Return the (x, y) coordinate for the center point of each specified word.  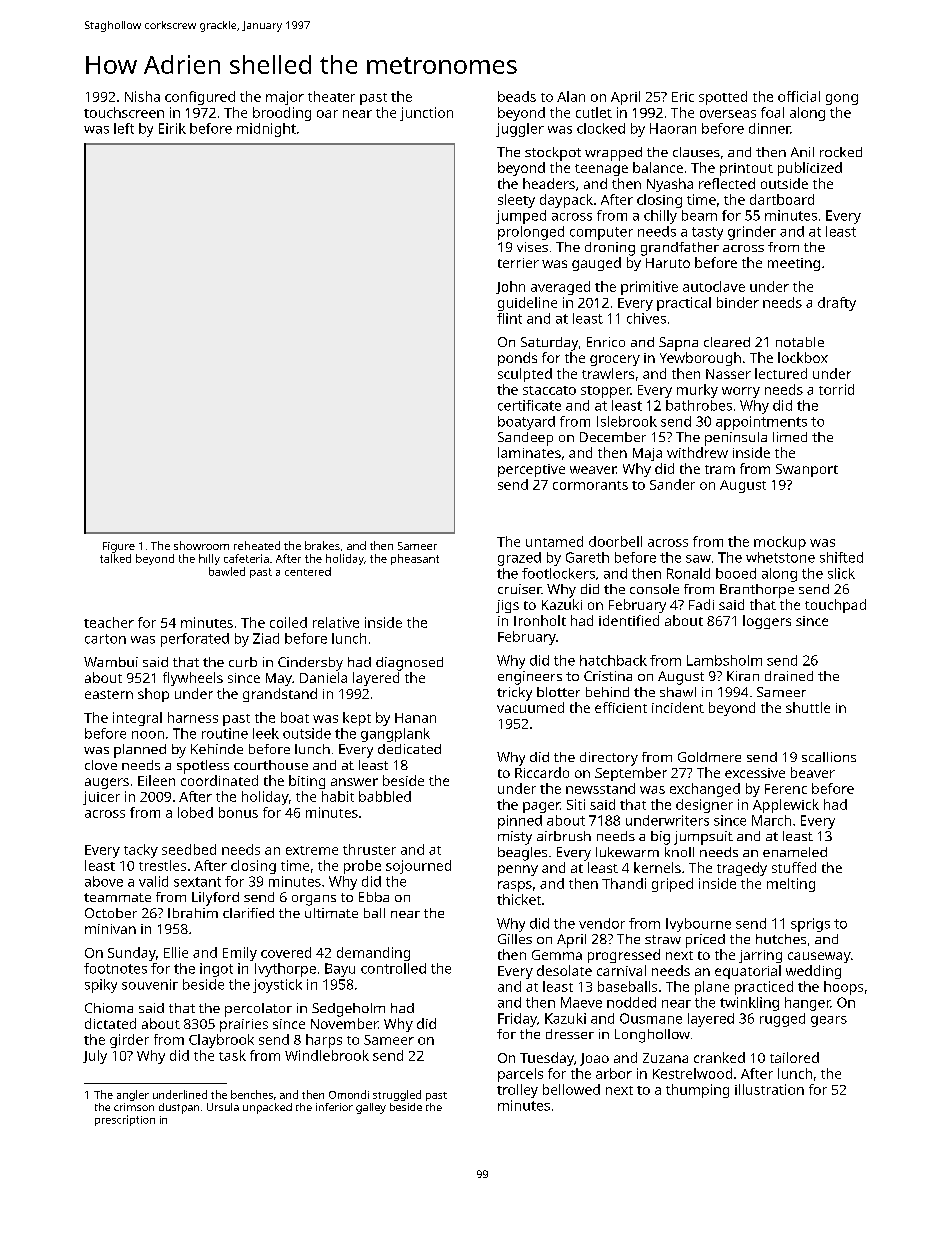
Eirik (172, 128)
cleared (727, 342)
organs (314, 900)
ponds (517, 359)
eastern (109, 694)
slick (841, 573)
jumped (521, 217)
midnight (266, 130)
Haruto (668, 263)
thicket (519, 899)
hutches (781, 939)
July (95, 1057)
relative (336, 622)
